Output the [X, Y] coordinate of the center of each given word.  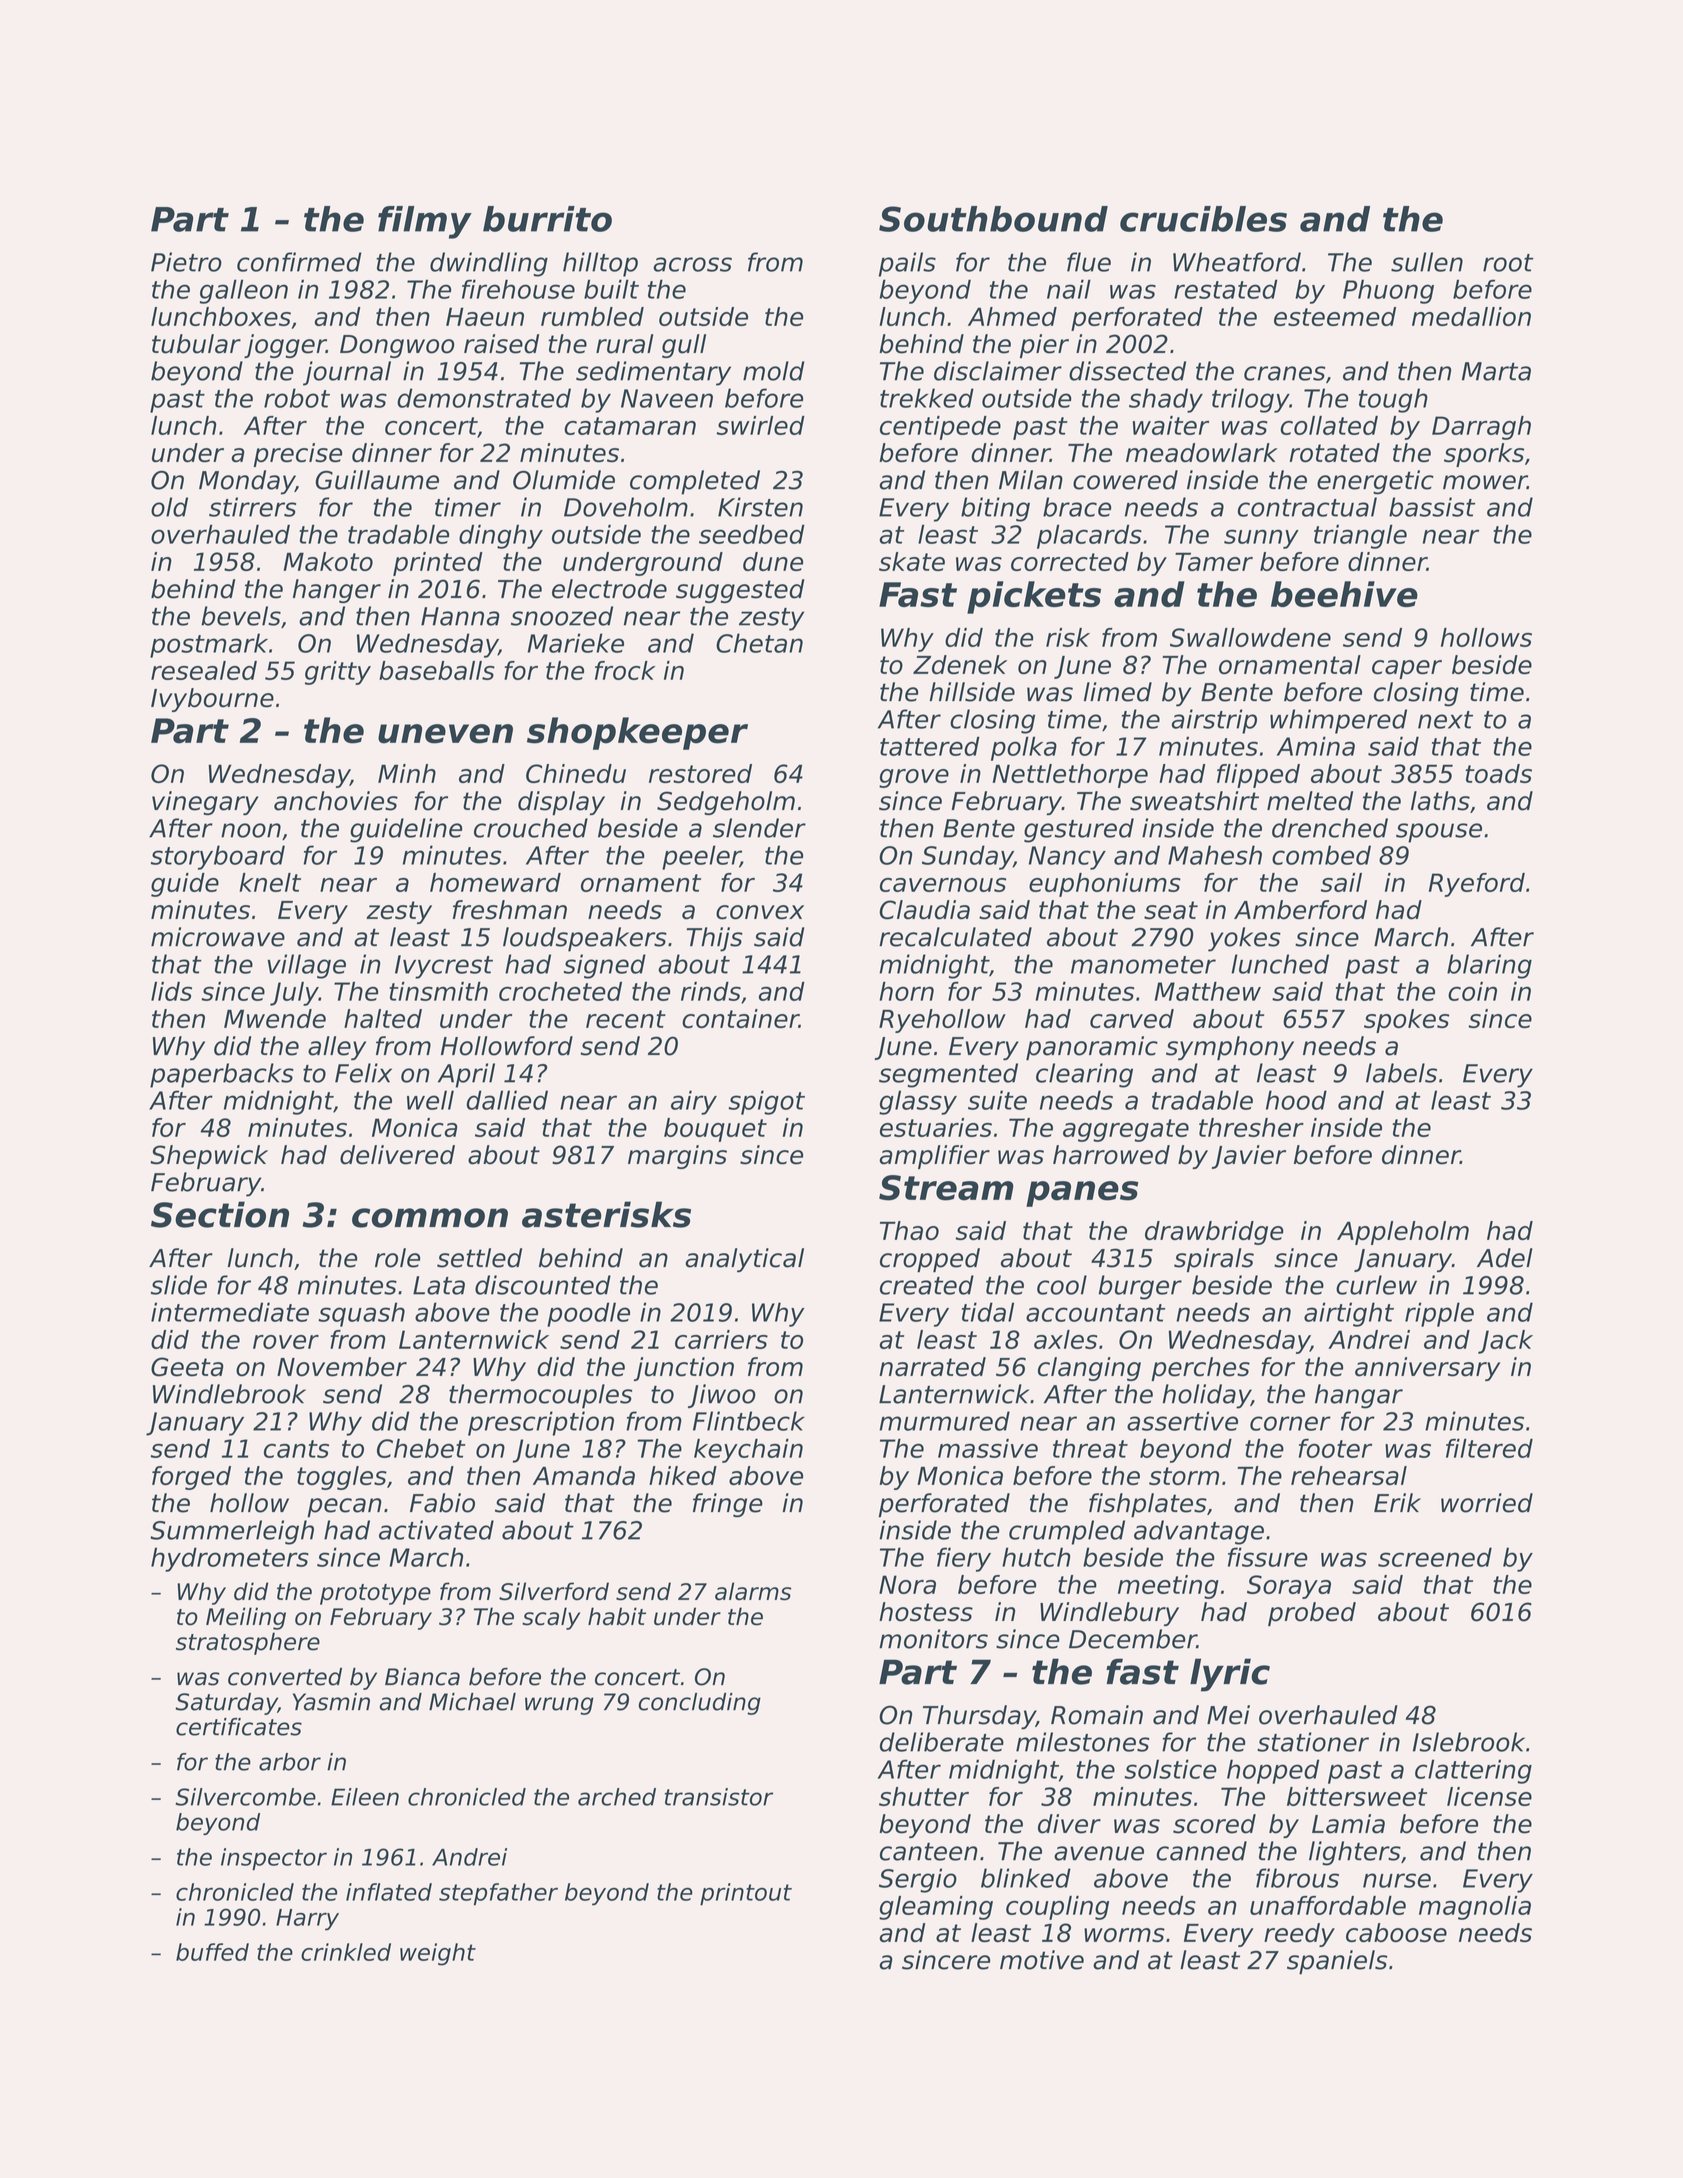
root [1508, 263]
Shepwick [209, 1157]
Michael [472, 1702]
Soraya [1289, 1587]
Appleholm [1403, 1233]
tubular [196, 344]
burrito [547, 219]
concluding [700, 1704]
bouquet [715, 1130]
